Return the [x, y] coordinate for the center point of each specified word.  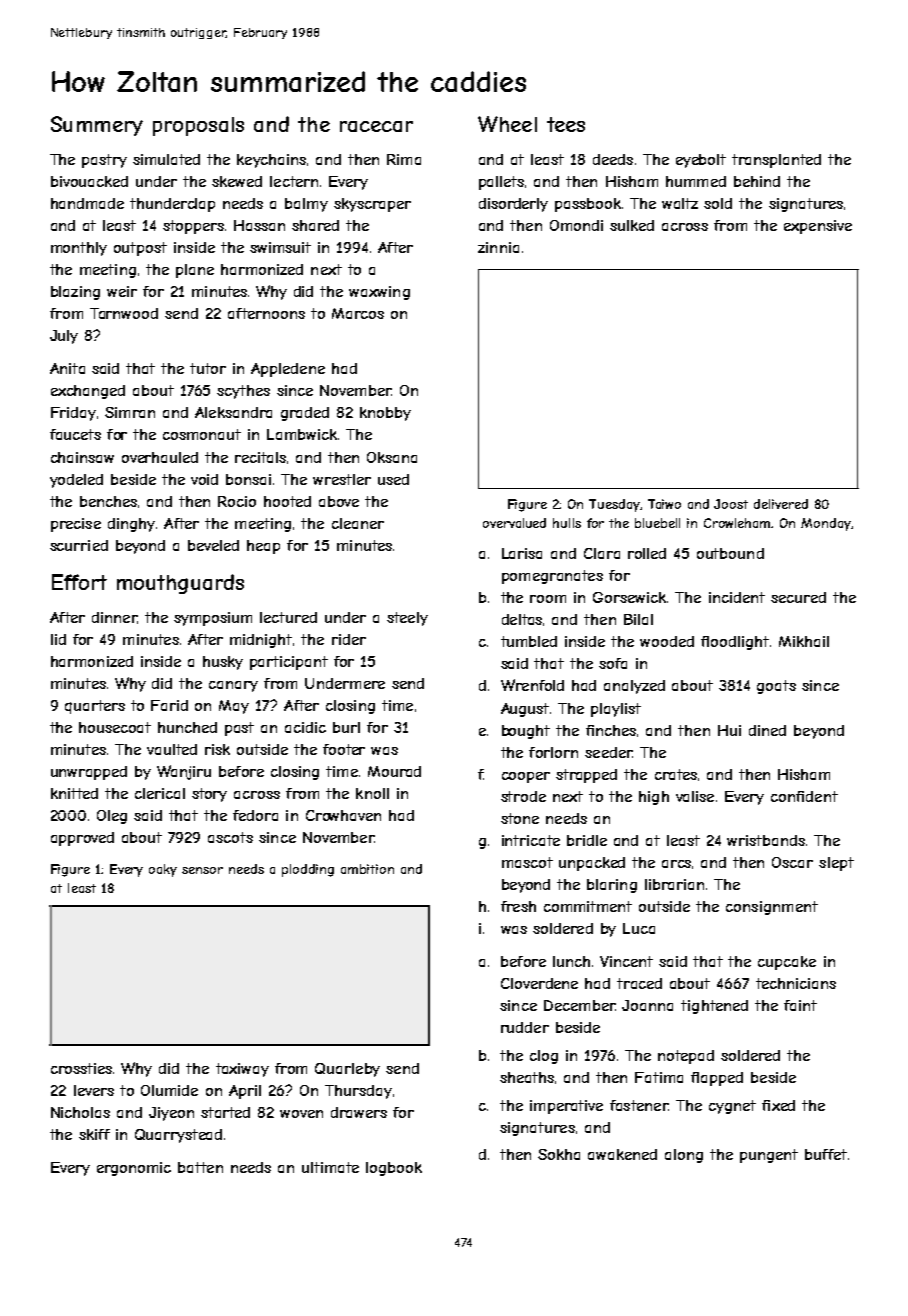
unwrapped [89, 773]
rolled [647, 553]
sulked [632, 225]
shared [315, 225]
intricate [531, 840]
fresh [518, 906]
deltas [522, 619]
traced [639, 983]
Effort [79, 582]
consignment [772, 908]
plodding [308, 870]
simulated [166, 159]
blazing [75, 293]
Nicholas [80, 1112]
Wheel [507, 124]
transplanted [776, 161]
